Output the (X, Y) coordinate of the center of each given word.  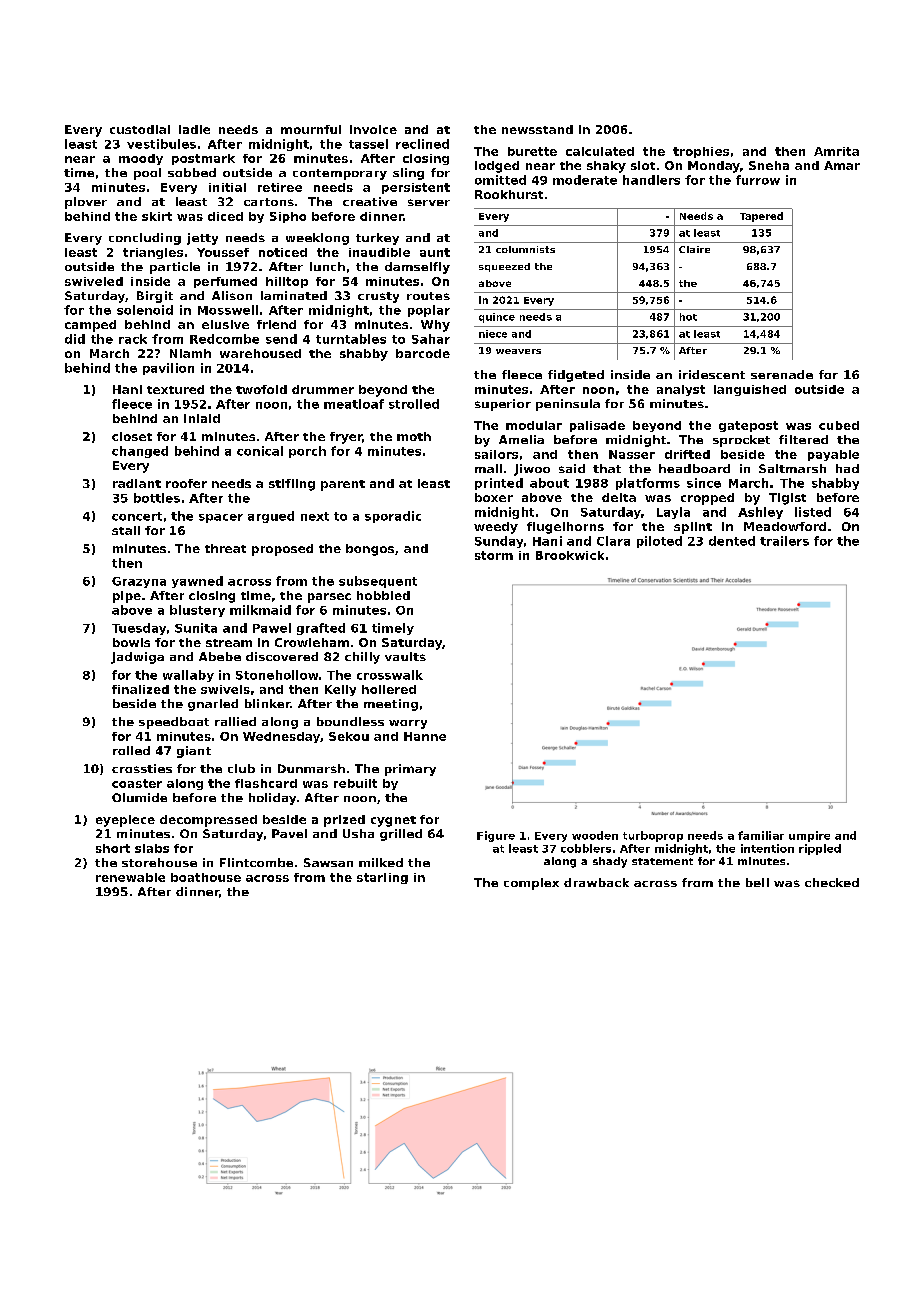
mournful (311, 129)
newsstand (537, 129)
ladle (194, 129)
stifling (292, 485)
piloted (659, 542)
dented (732, 541)
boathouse (206, 877)
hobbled (383, 595)
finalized (140, 689)
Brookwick (570, 555)
